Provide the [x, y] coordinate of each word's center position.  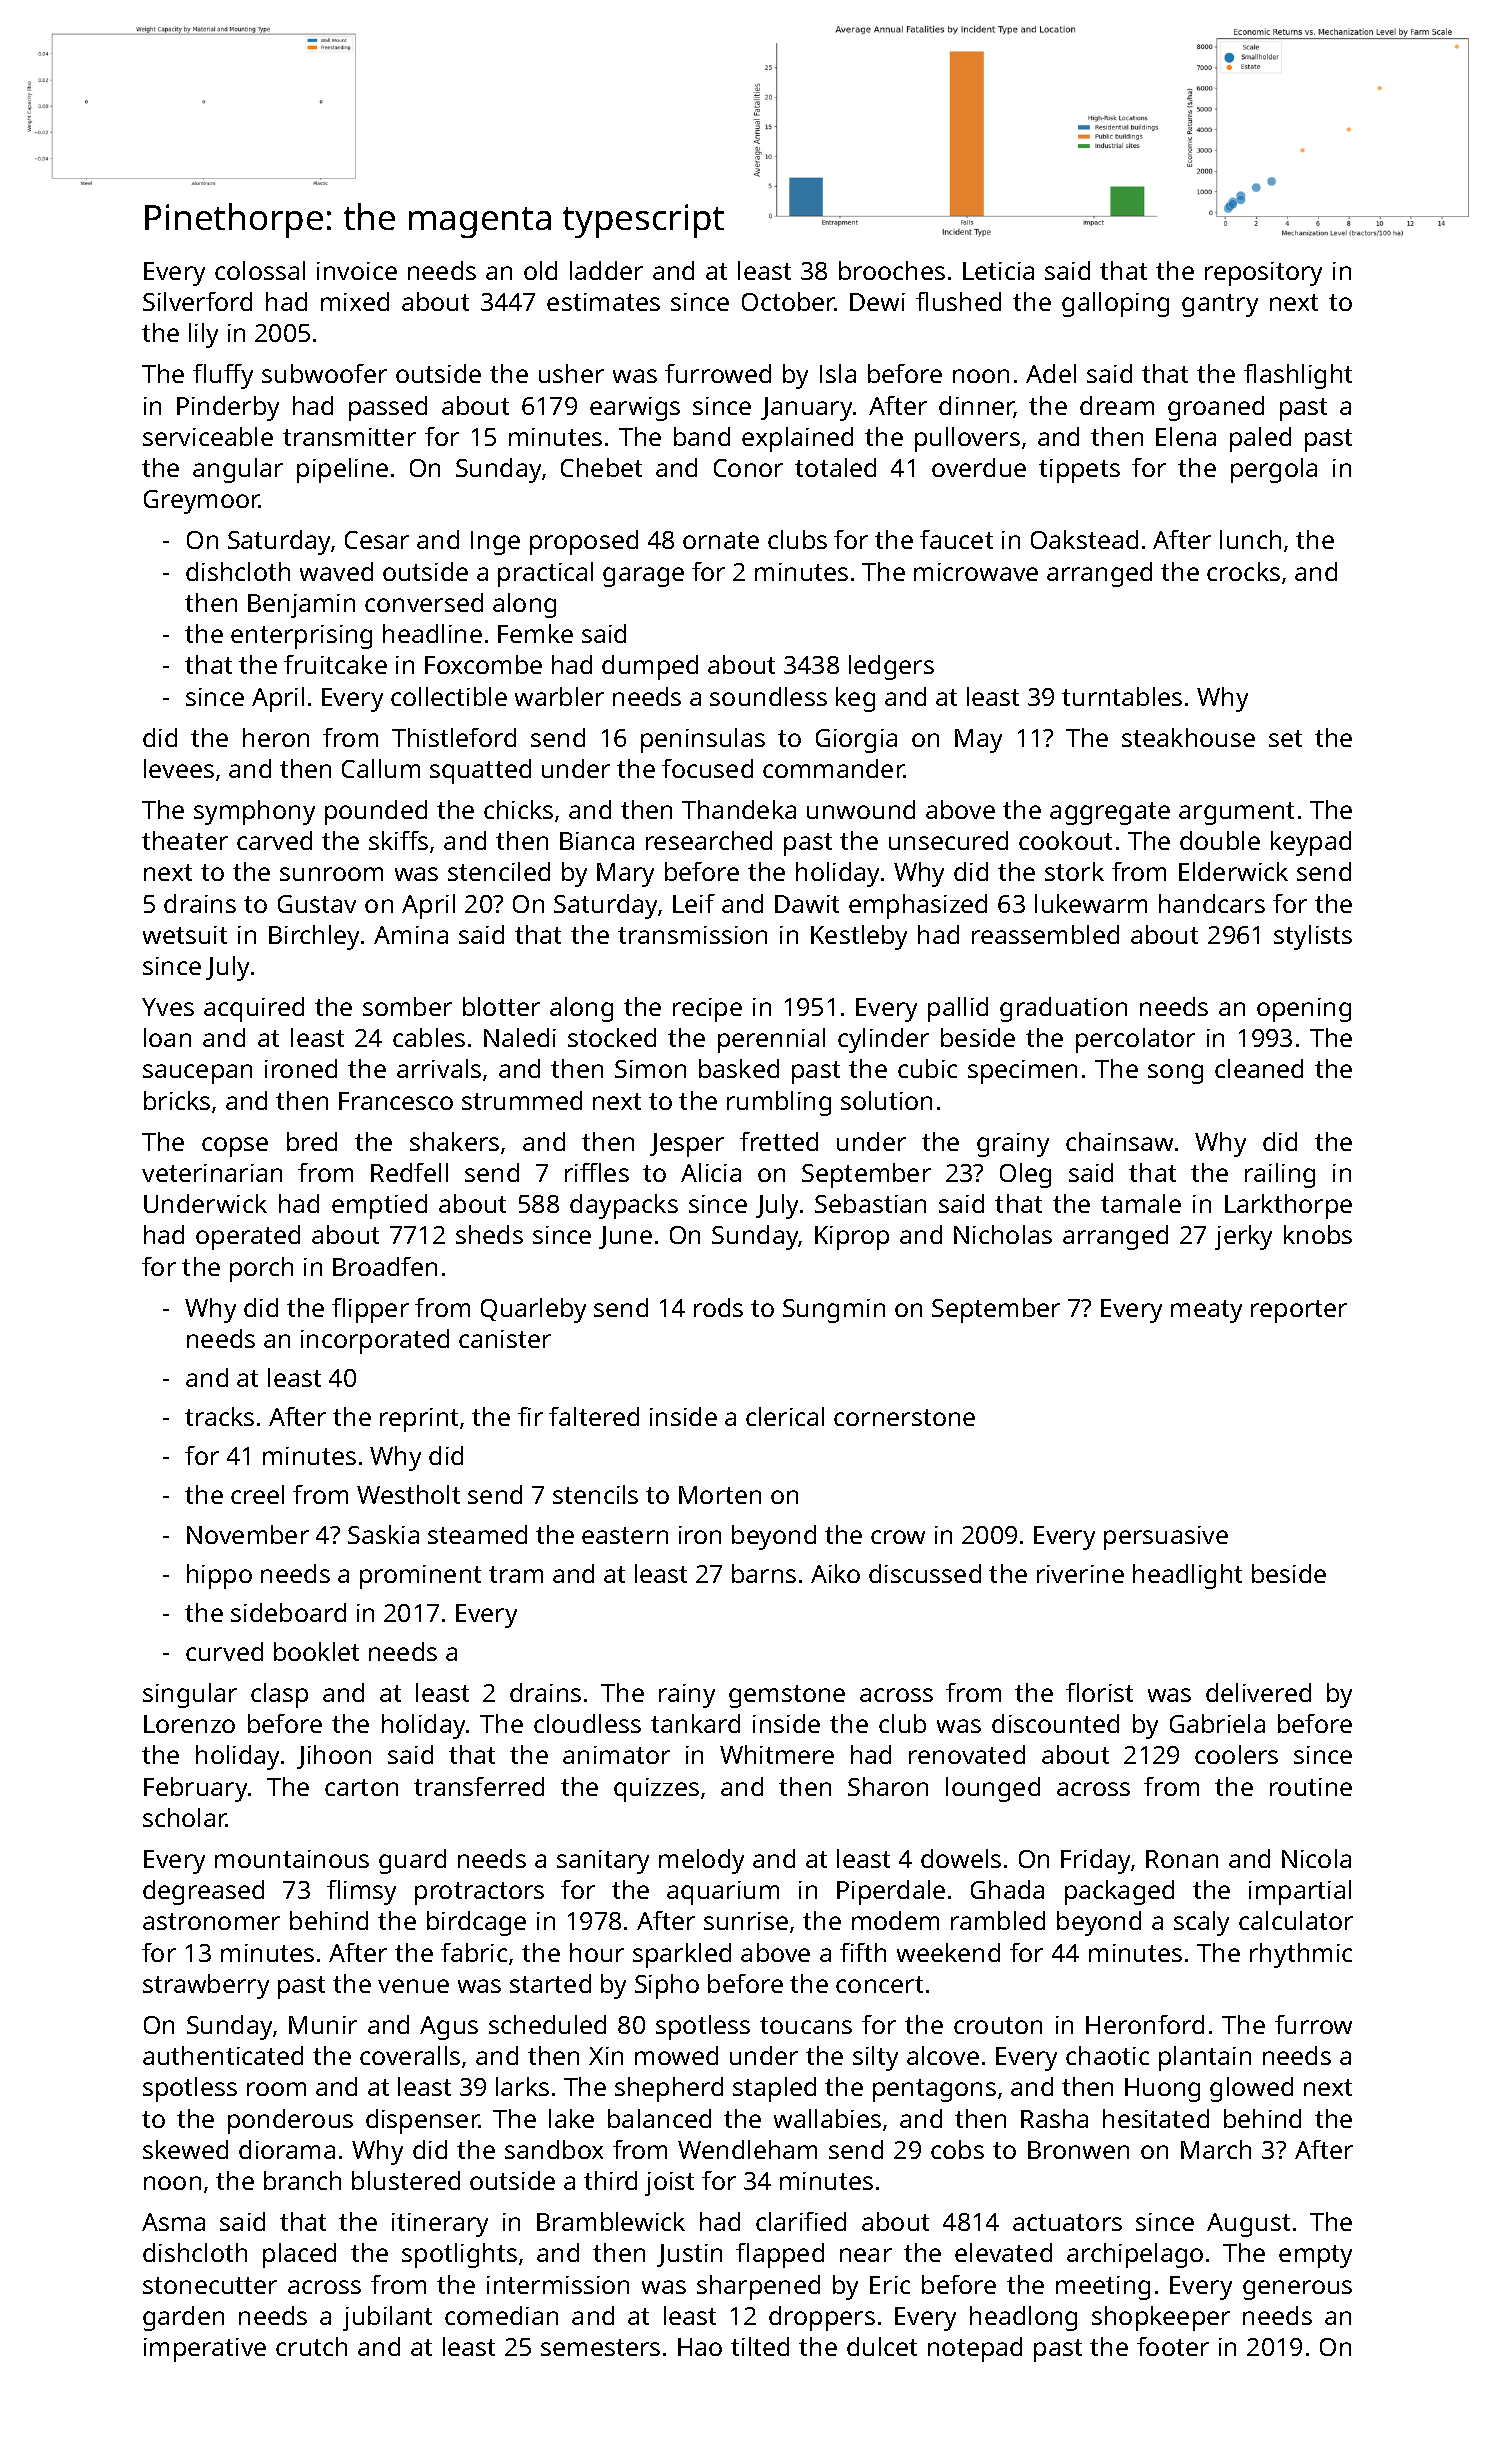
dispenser [422, 2121]
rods [718, 1307]
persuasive [1166, 1538]
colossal [260, 270]
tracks [219, 1416]
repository [1263, 274]
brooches [892, 270]
